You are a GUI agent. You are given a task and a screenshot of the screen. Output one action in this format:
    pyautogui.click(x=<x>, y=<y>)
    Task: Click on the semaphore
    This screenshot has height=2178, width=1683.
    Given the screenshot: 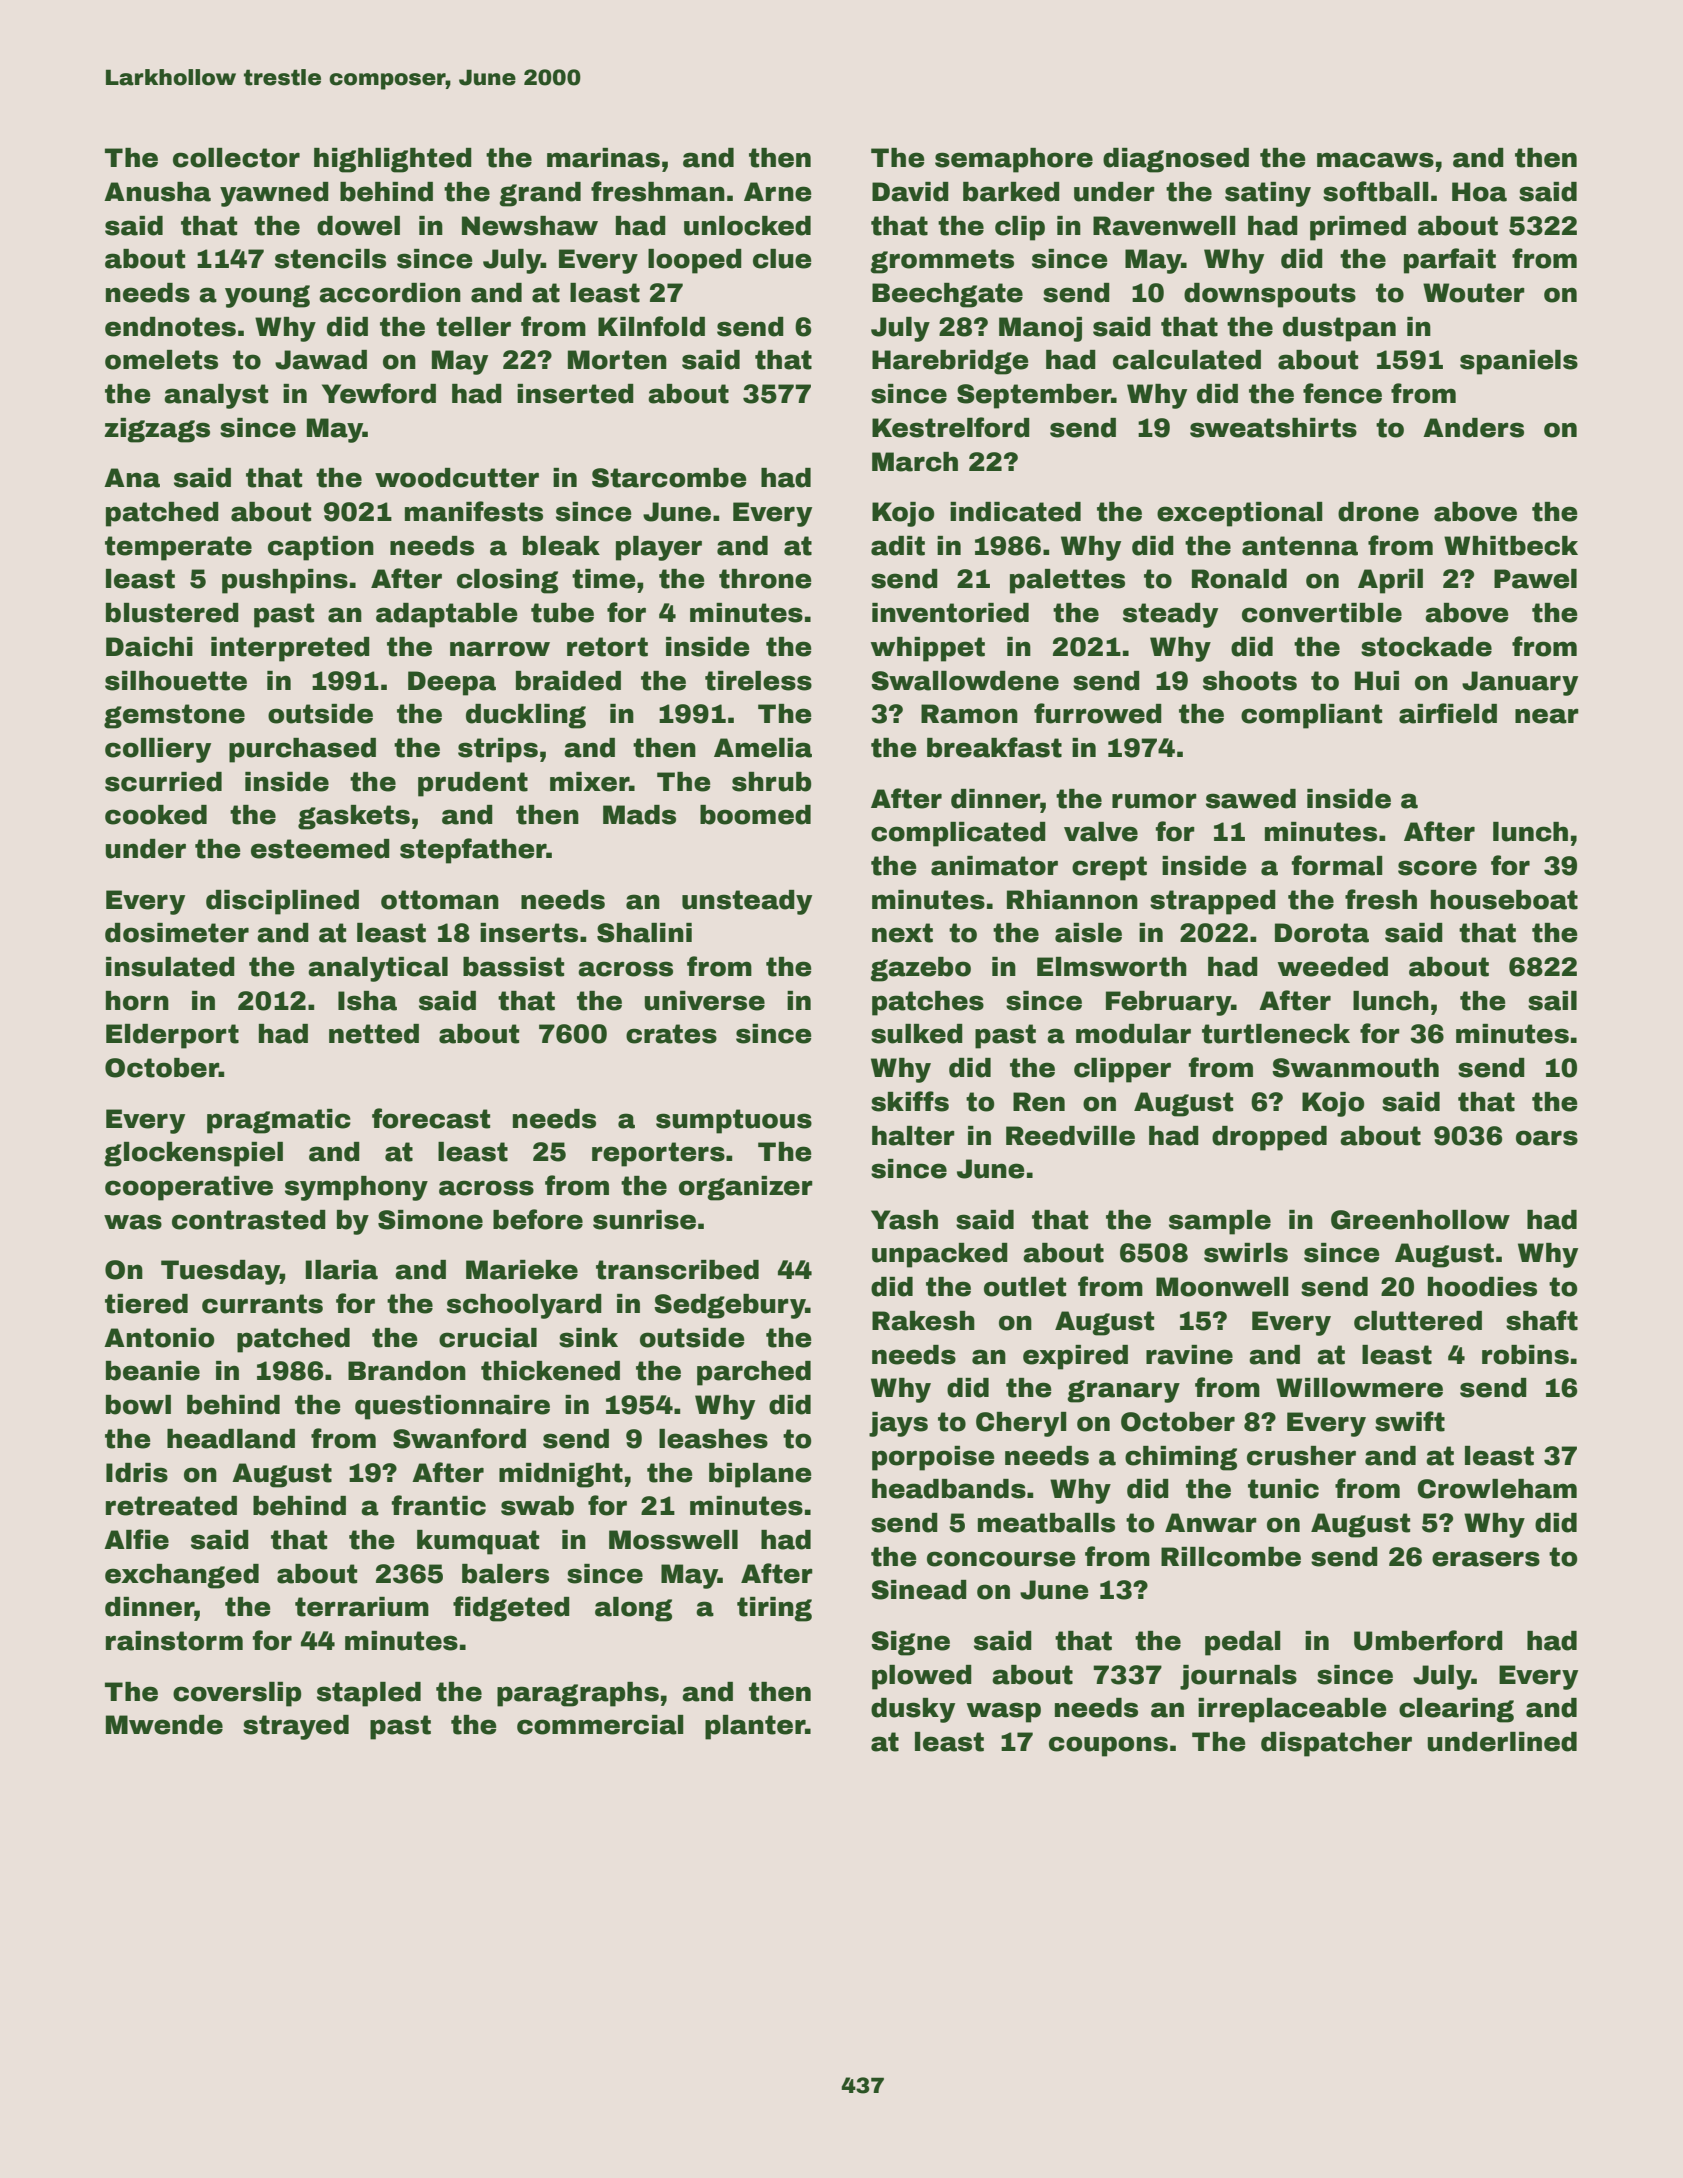 What is the action you would take?
    pyautogui.click(x=1014, y=160)
